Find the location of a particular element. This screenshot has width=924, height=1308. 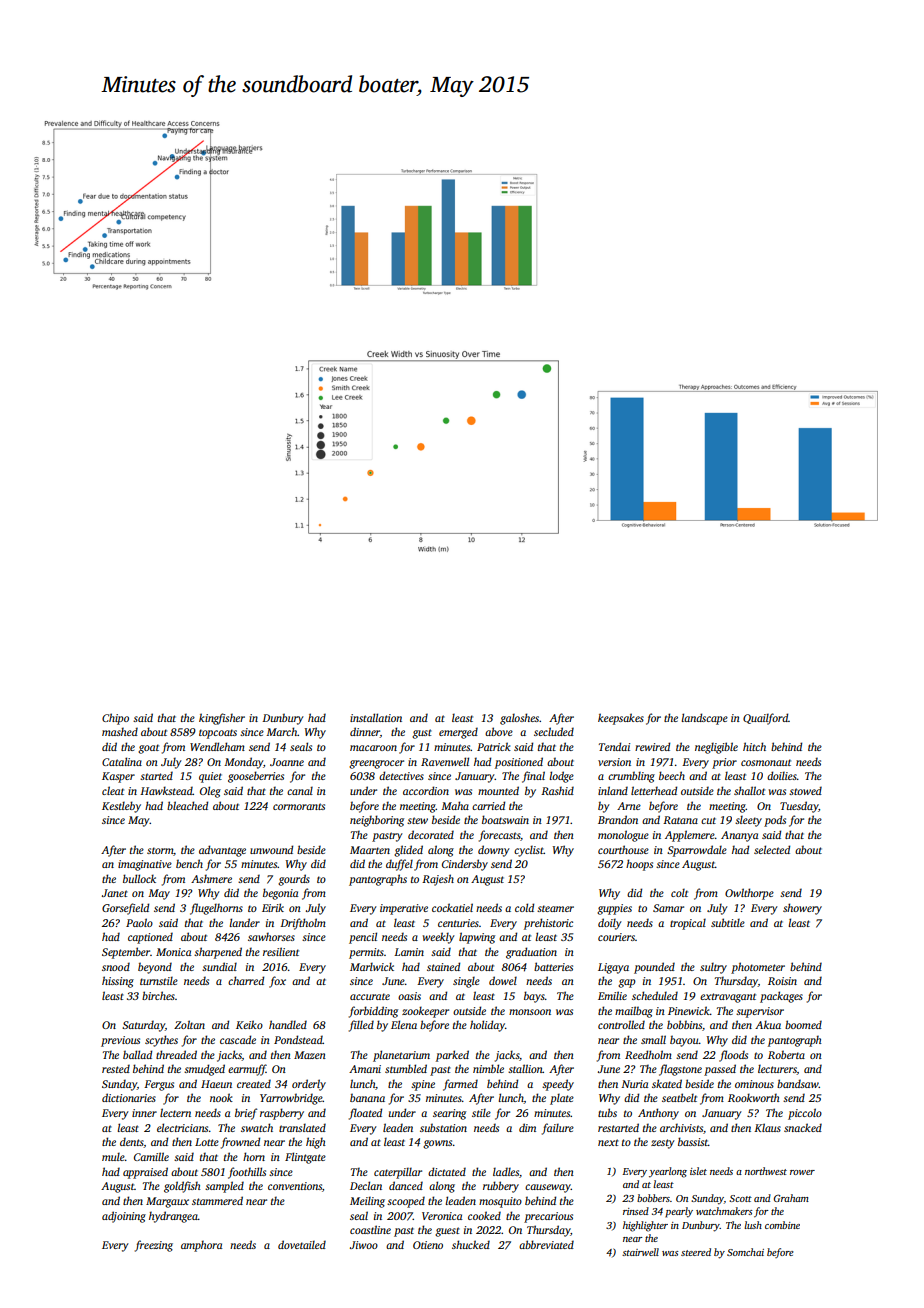

Somchai is located at coordinates (745, 1252).
